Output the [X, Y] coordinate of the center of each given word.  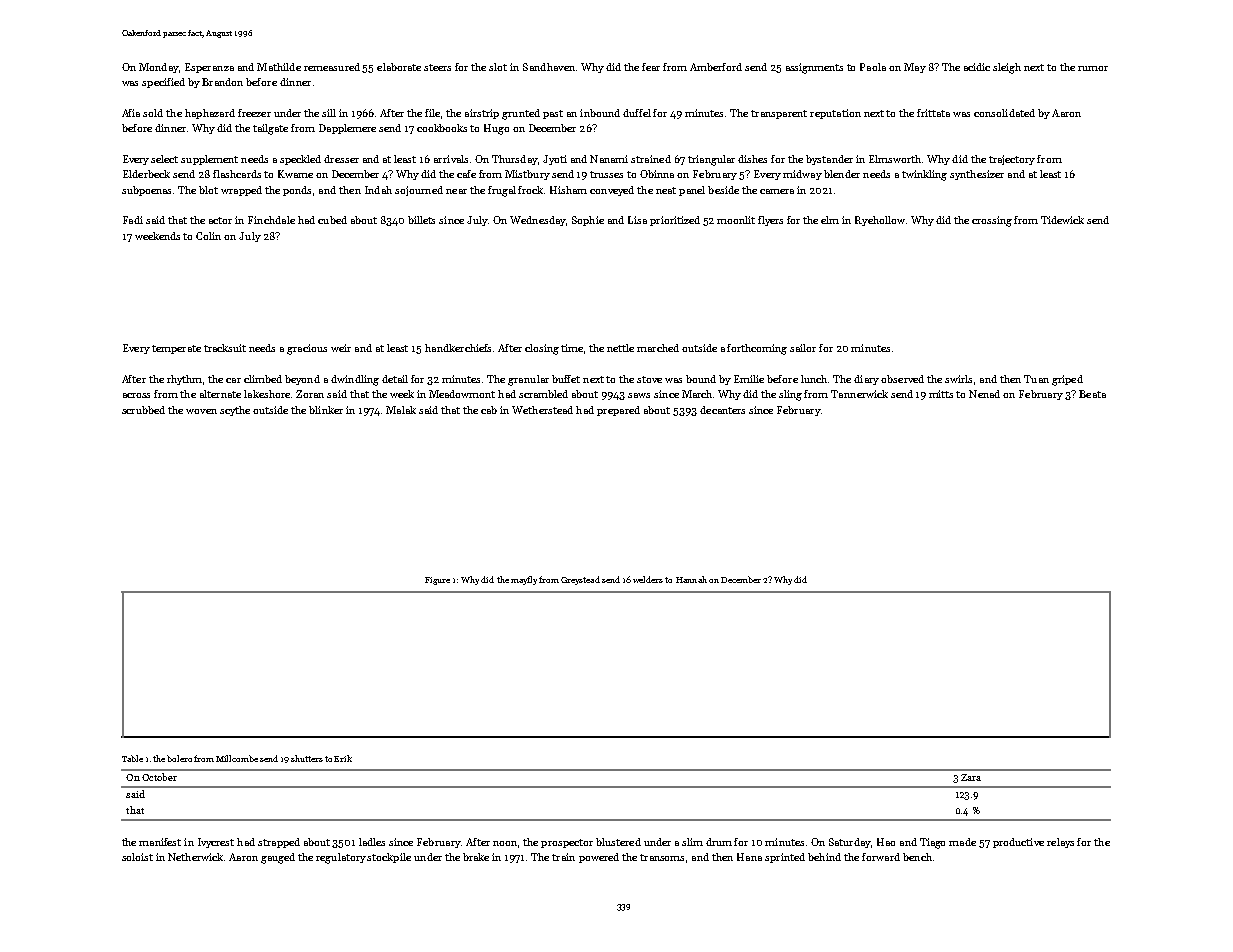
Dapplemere [347, 129]
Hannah [691, 579]
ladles [372, 842]
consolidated [1004, 113]
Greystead [580, 580]
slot [498, 67]
